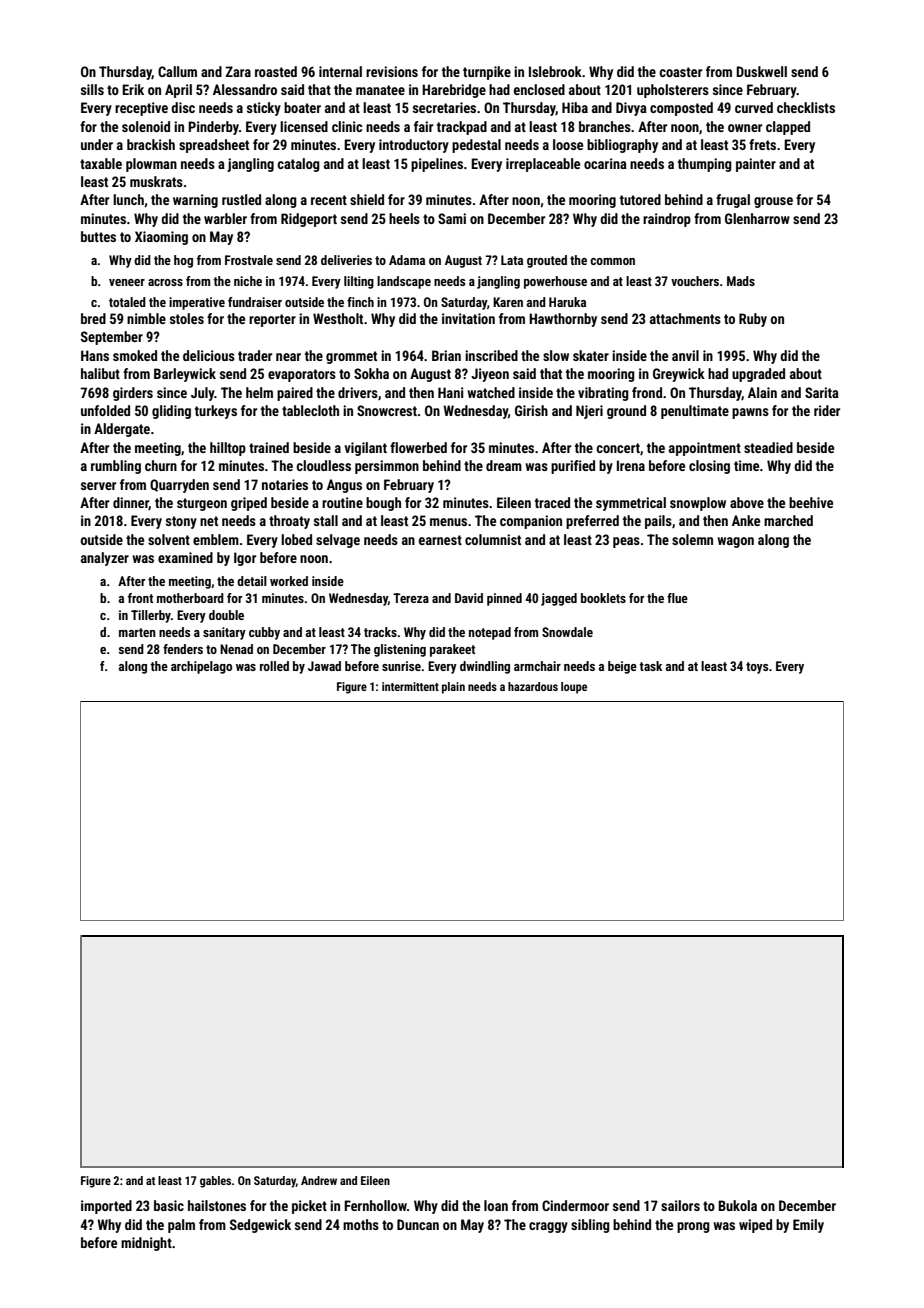  I want to click on Andrew, so click(319, 1180).
